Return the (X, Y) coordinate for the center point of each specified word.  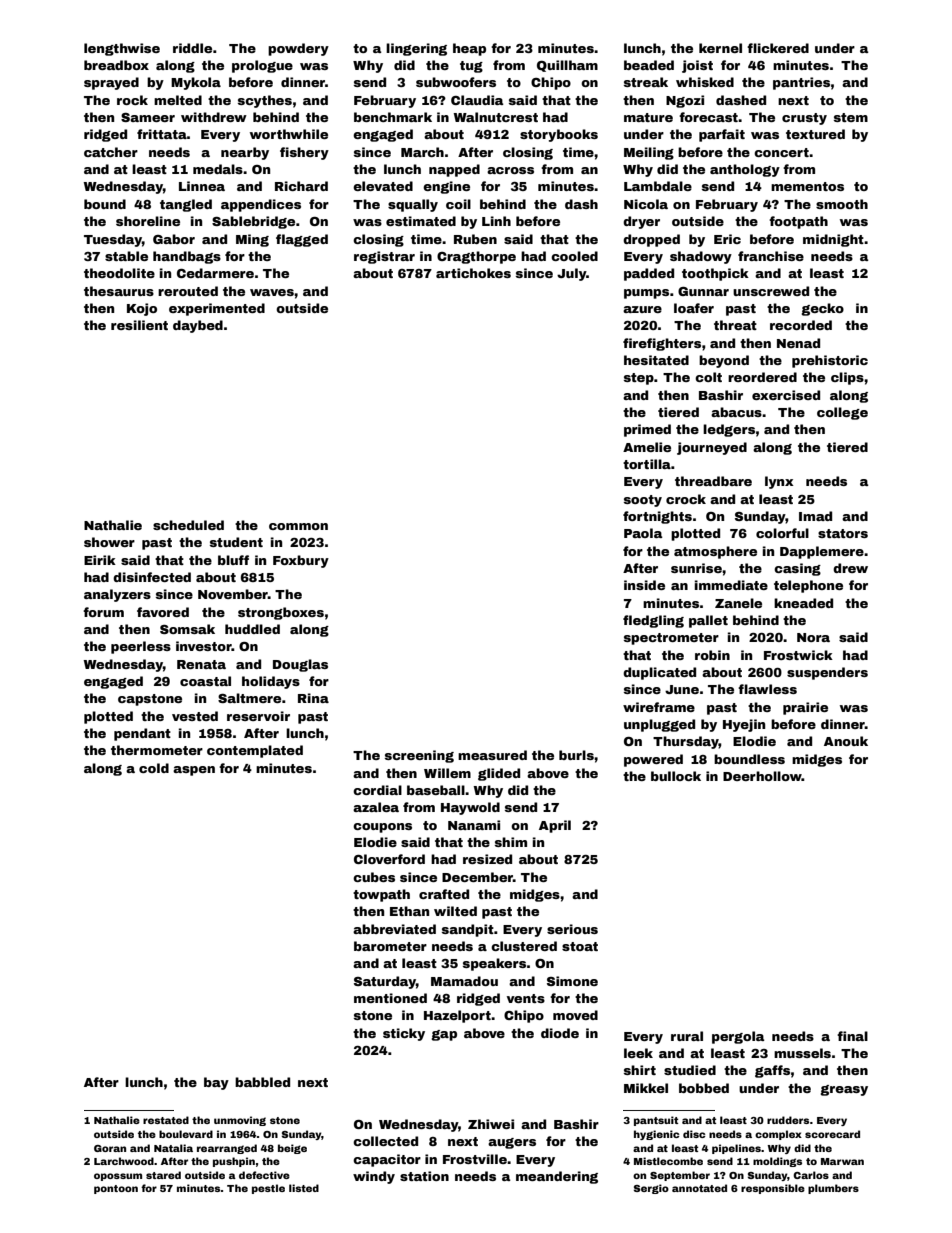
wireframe (659, 707)
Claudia (477, 100)
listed (304, 1188)
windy (374, 1177)
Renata (201, 664)
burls (576, 755)
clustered (524, 946)
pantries (801, 83)
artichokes (473, 273)
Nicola (646, 204)
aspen (194, 771)
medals (218, 169)
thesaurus (119, 291)
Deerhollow (762, 776)
